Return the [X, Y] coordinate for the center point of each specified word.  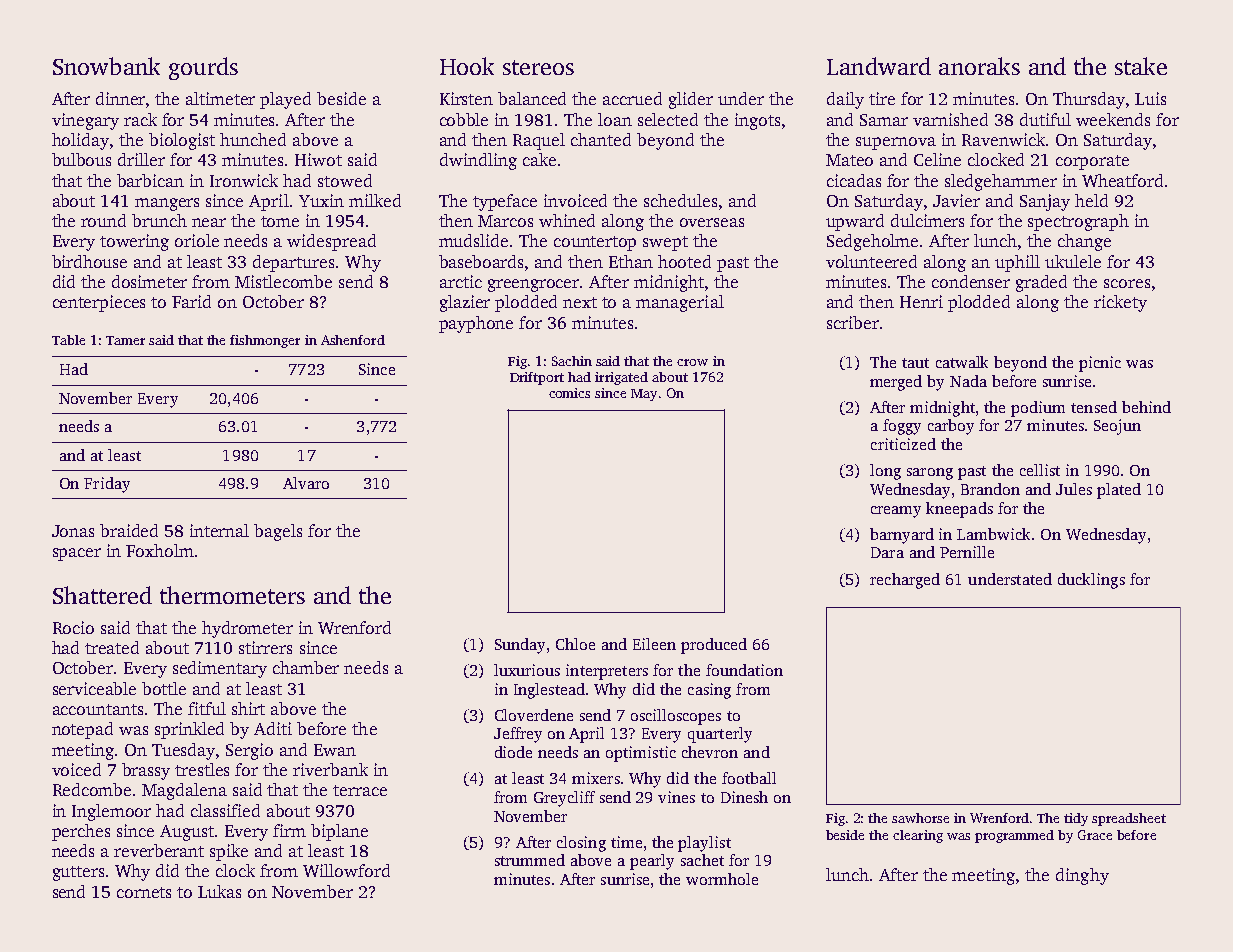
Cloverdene [534, 715]
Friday [107, 485]
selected [668, 119]
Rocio [73, 627]
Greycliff [564, 799]
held [1091, 200]
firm [289, 830]
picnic [1100, 364]
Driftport [537, 378]
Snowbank [106, 66]
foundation [744, 670]
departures [293, 263]
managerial [680, 303]
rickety [1120, 303]
